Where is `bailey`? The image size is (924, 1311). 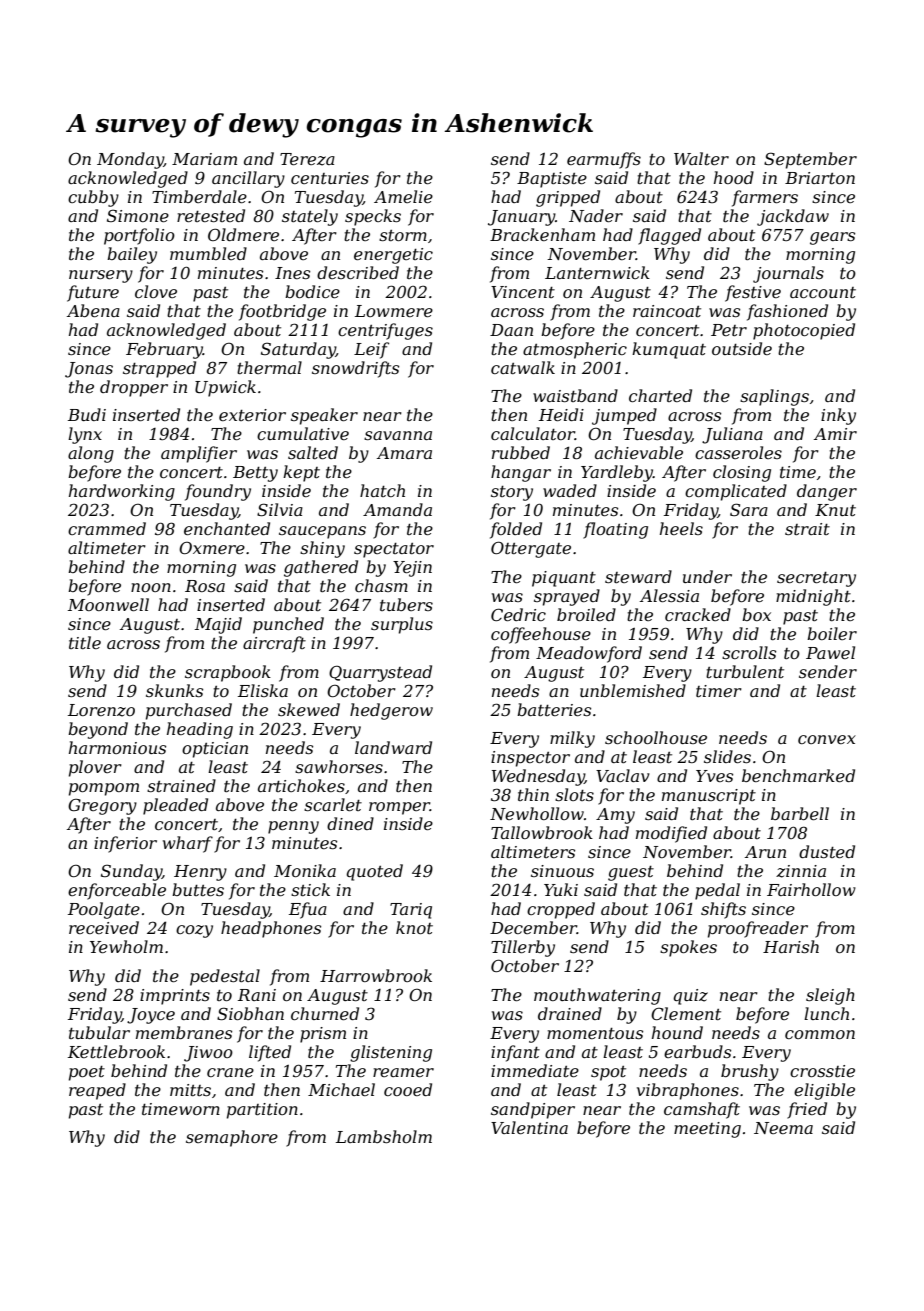
bailey is located at coordinates (132, 255).
